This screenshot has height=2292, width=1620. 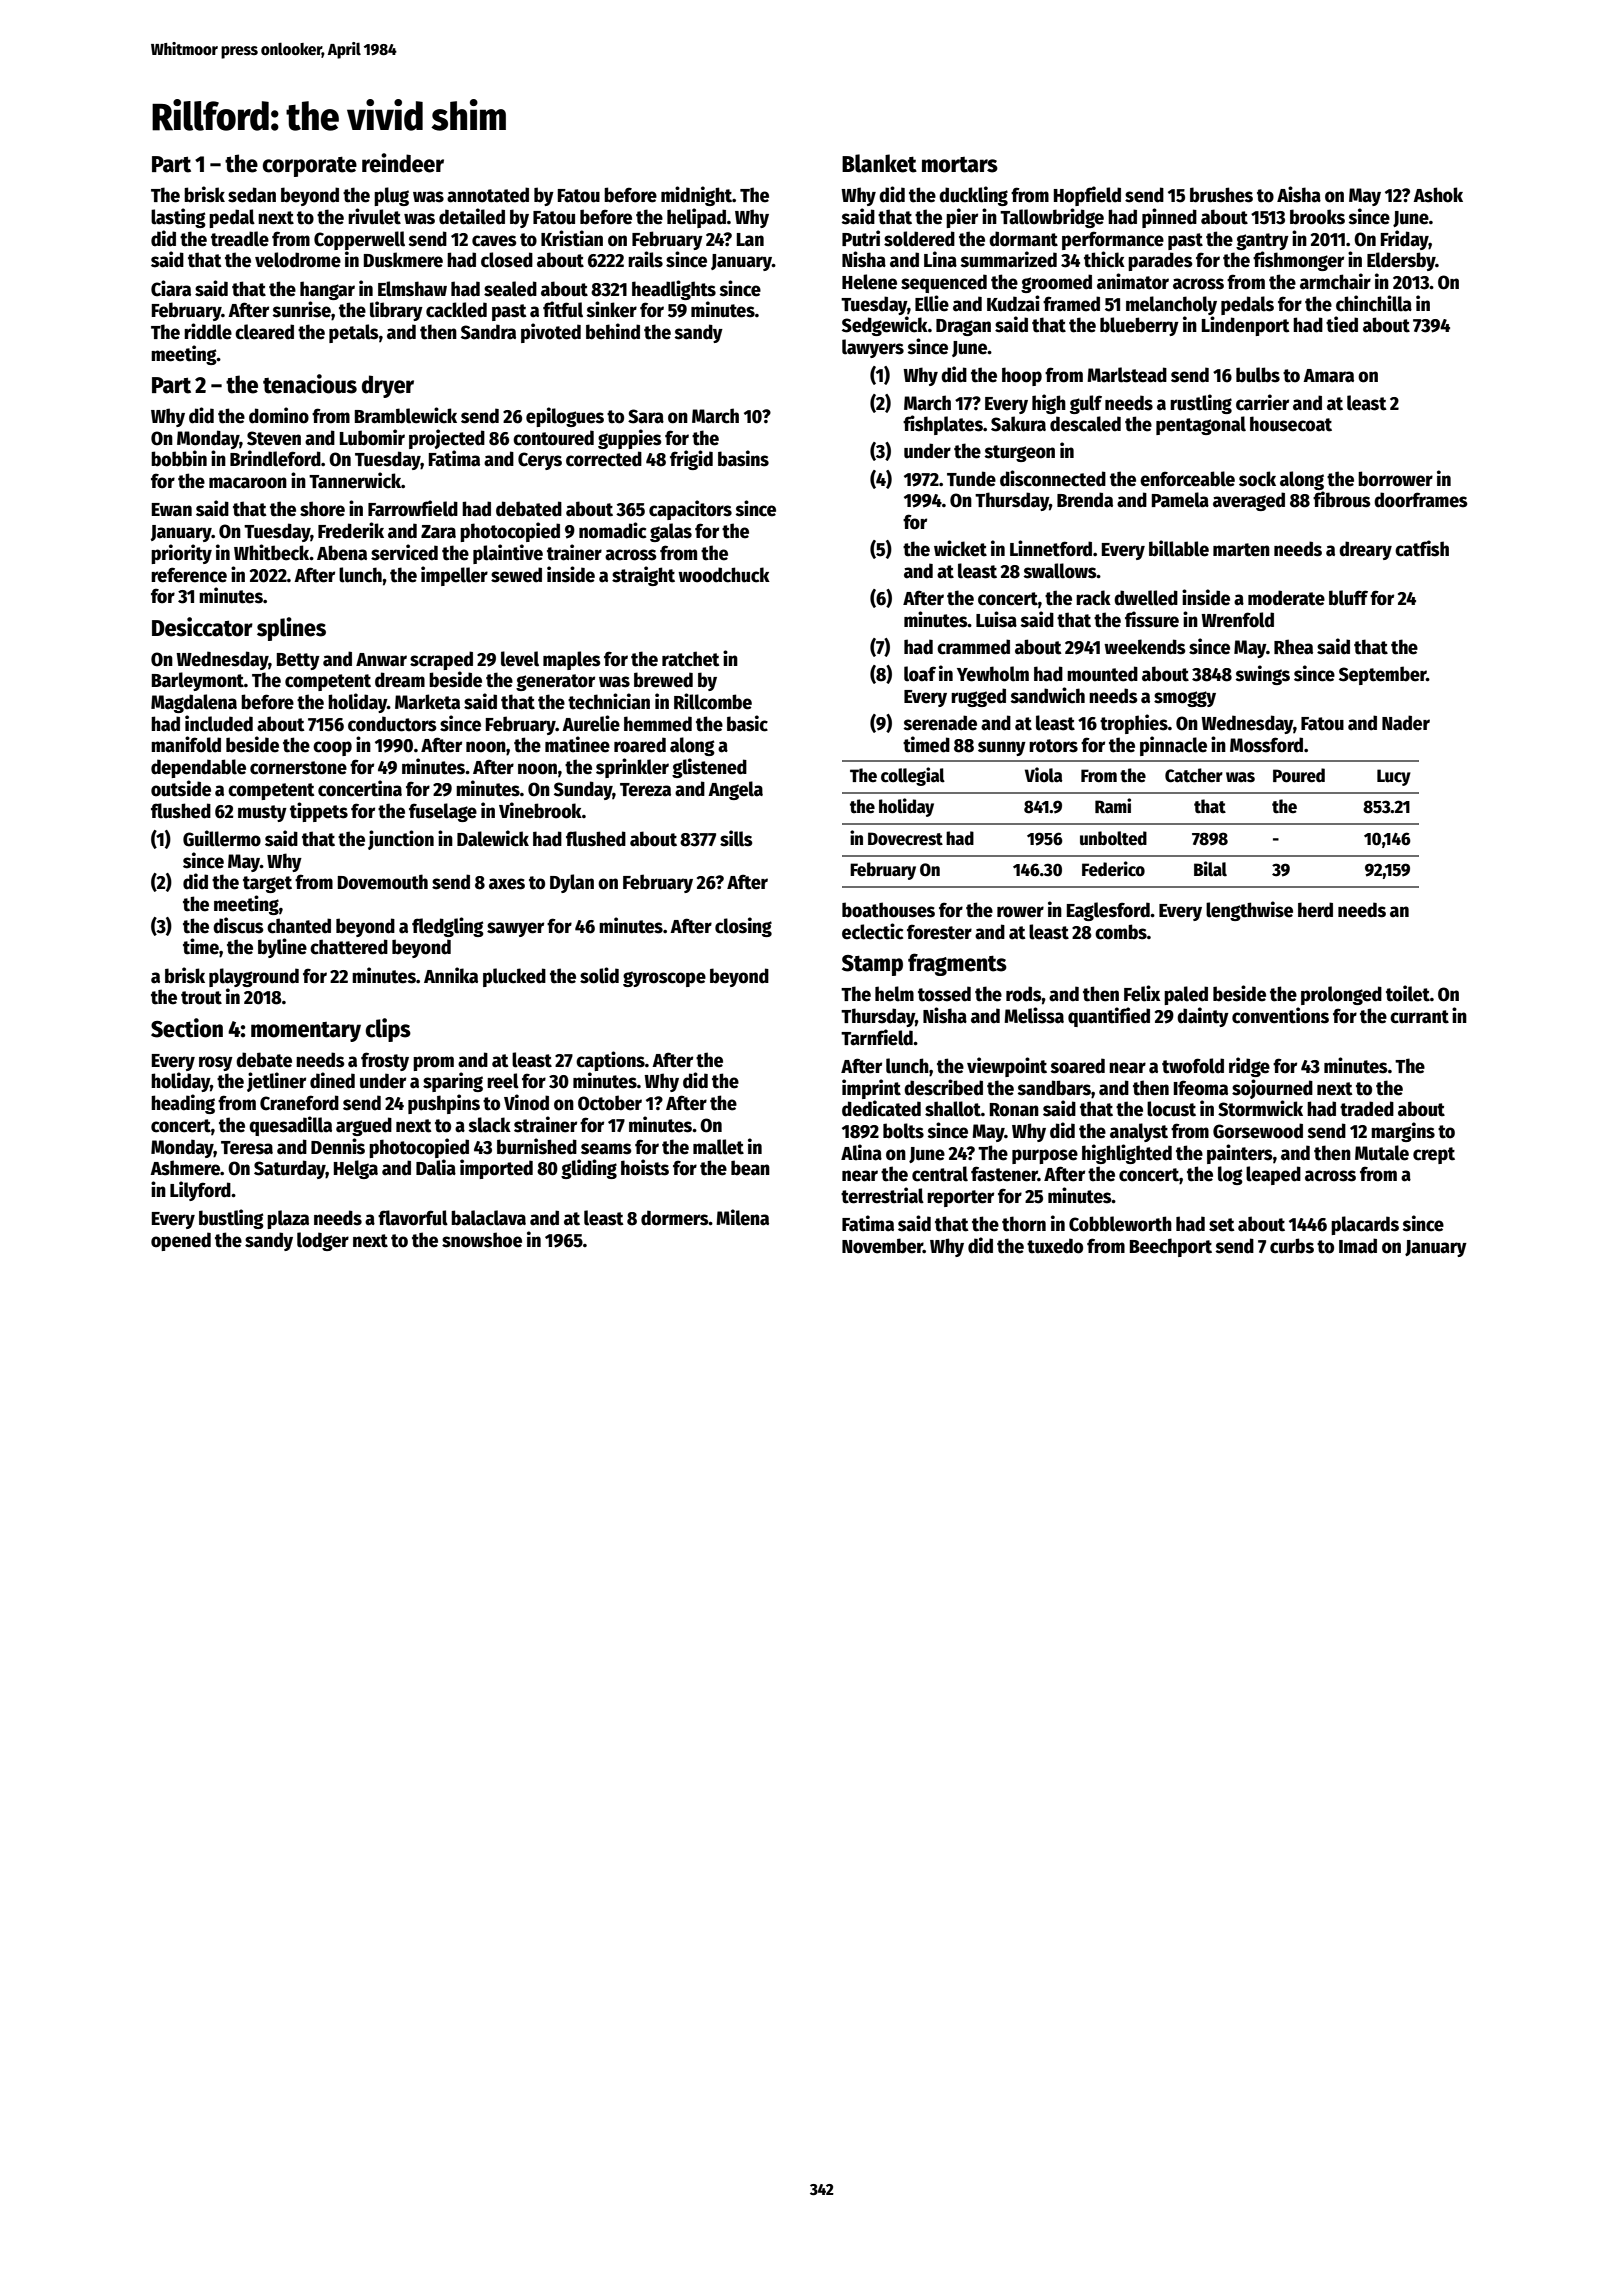 I want to click on traded, so click(x=1367, y=1109).
